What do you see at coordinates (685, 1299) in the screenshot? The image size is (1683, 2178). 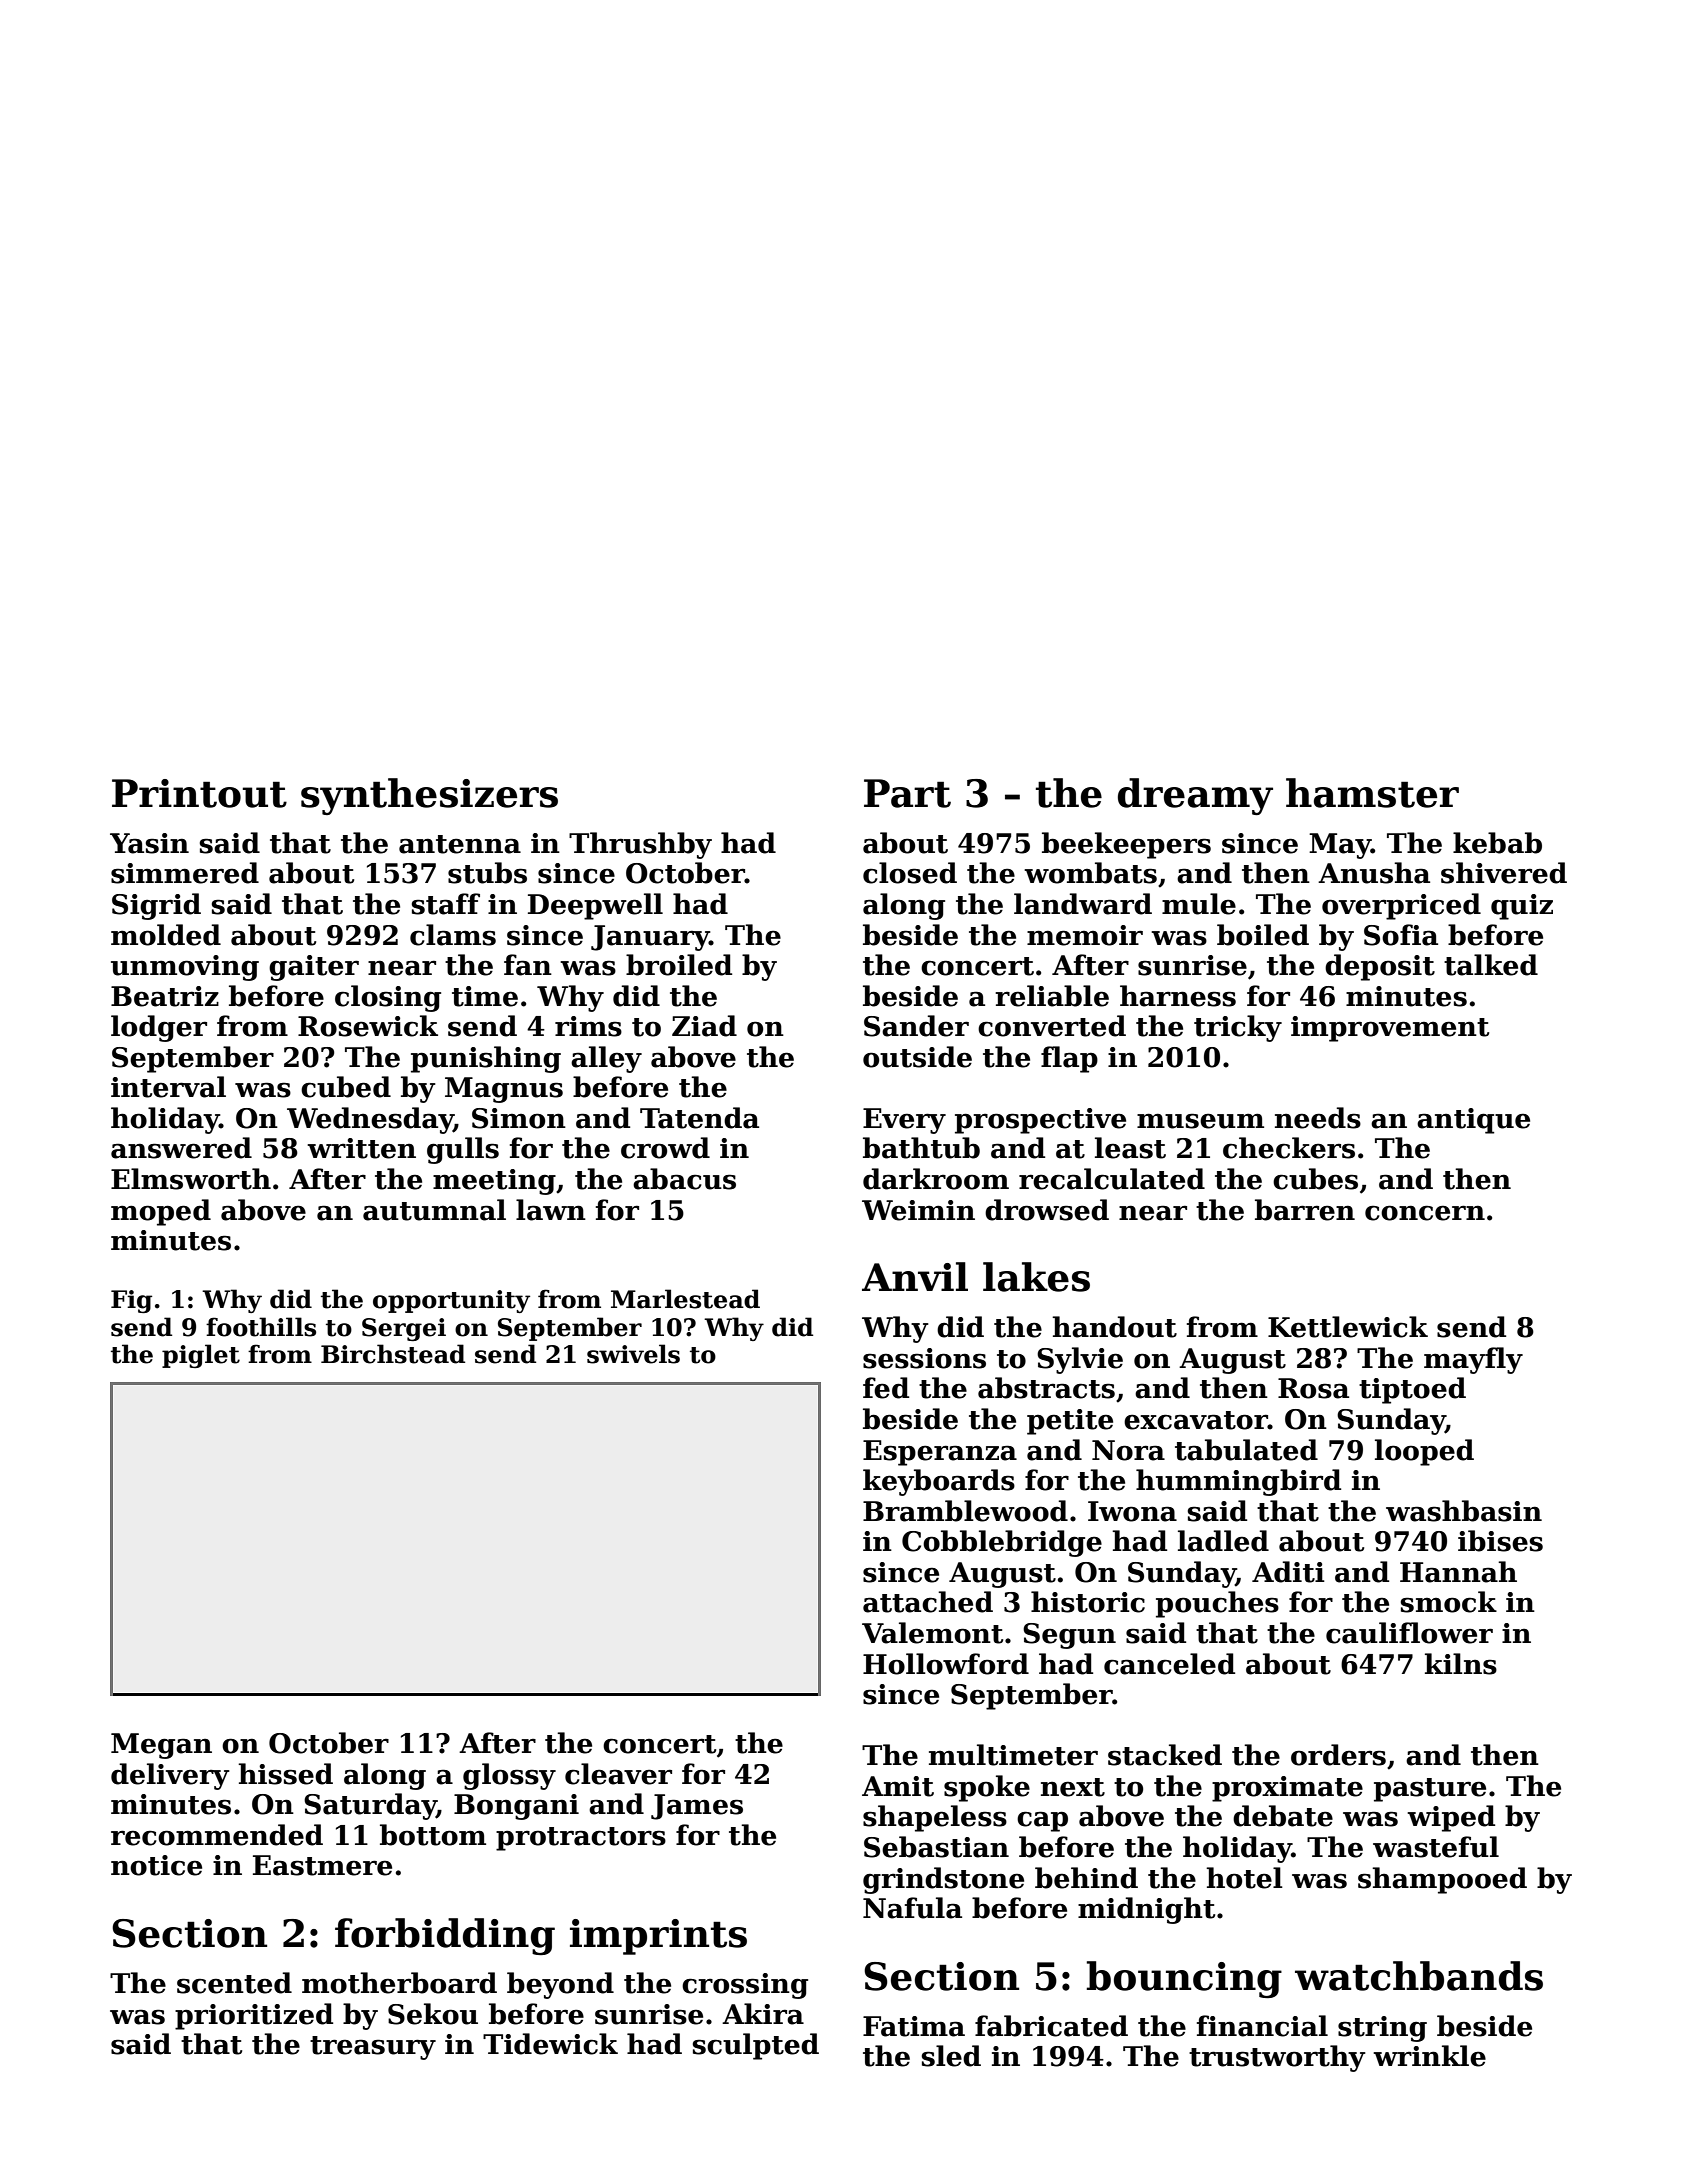 I see `Marlestead` at bounding box center [685, 1299].
